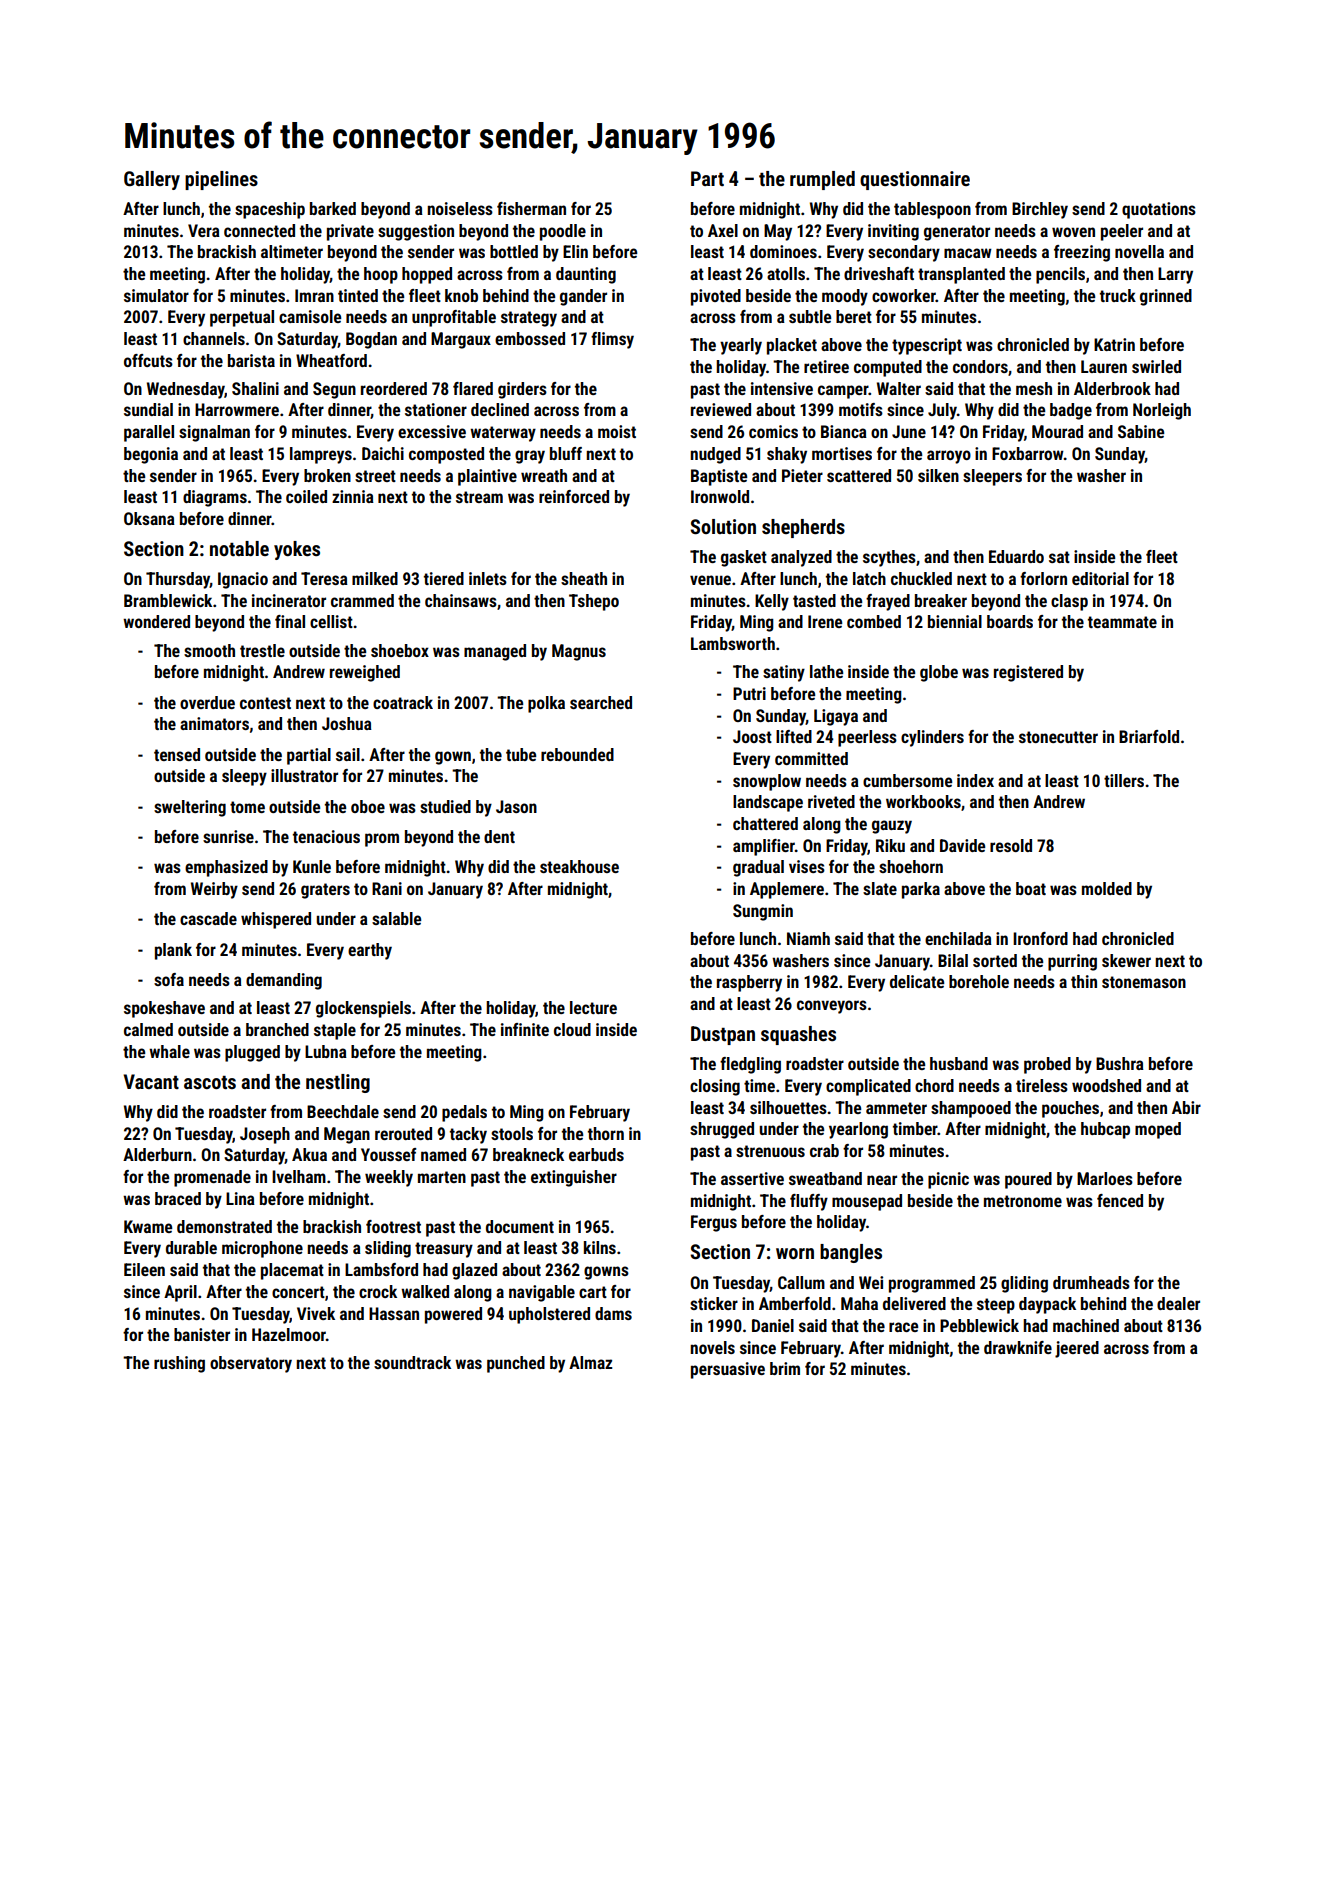  What do you see at coordinates (915, 180) in the screenshot?
I see `questionnaire` at bounding box center [915, 180].
